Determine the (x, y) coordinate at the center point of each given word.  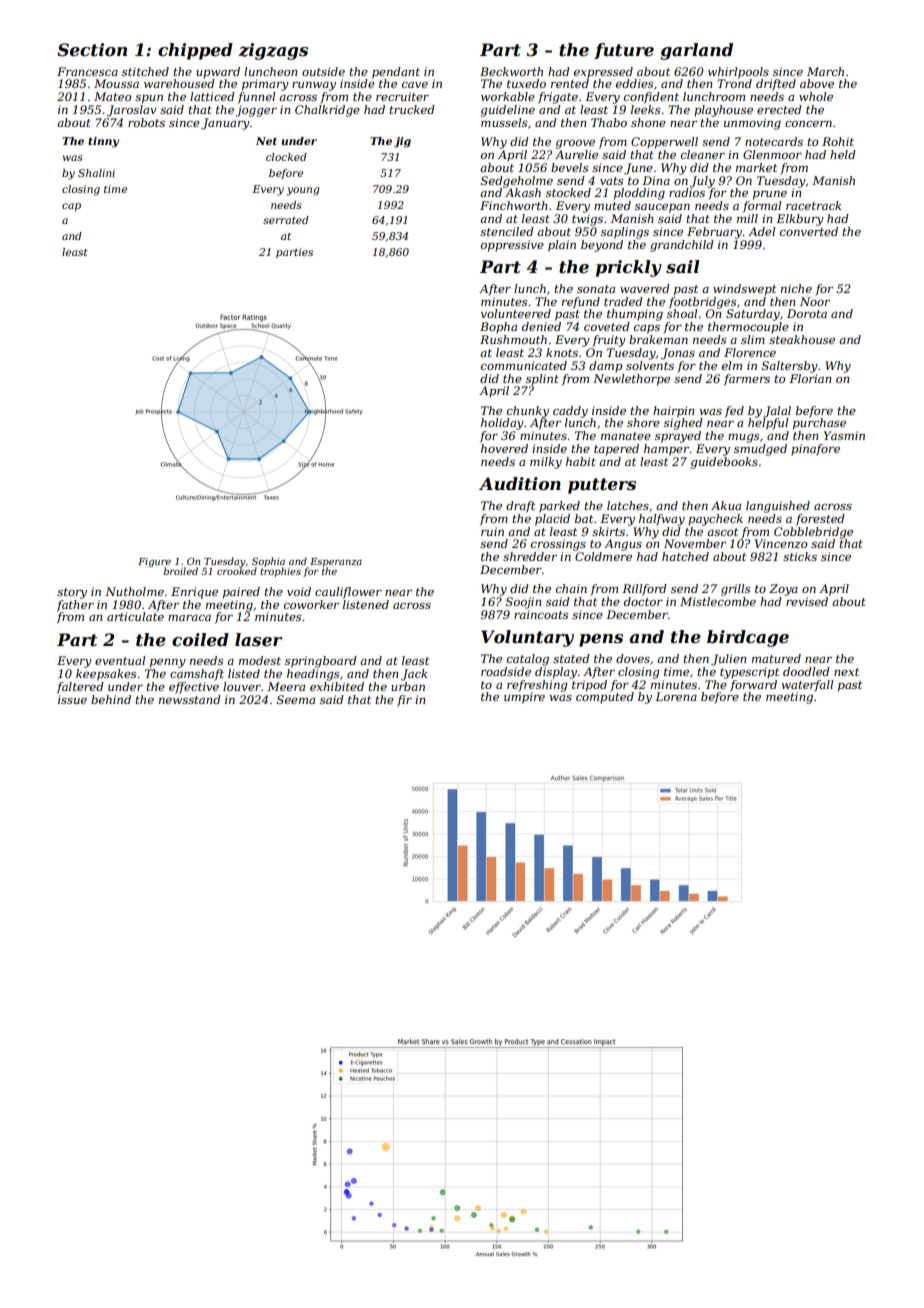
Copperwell (664, 143)
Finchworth (514, 205)
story (72, 593)
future (624, 51)
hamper (667, 450)
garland (697, 51)
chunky (528, 412)
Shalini (96, 173)
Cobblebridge (813, 533)
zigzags (273, 51)
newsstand (190, 699)
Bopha (498, 328)
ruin (492, 531)
